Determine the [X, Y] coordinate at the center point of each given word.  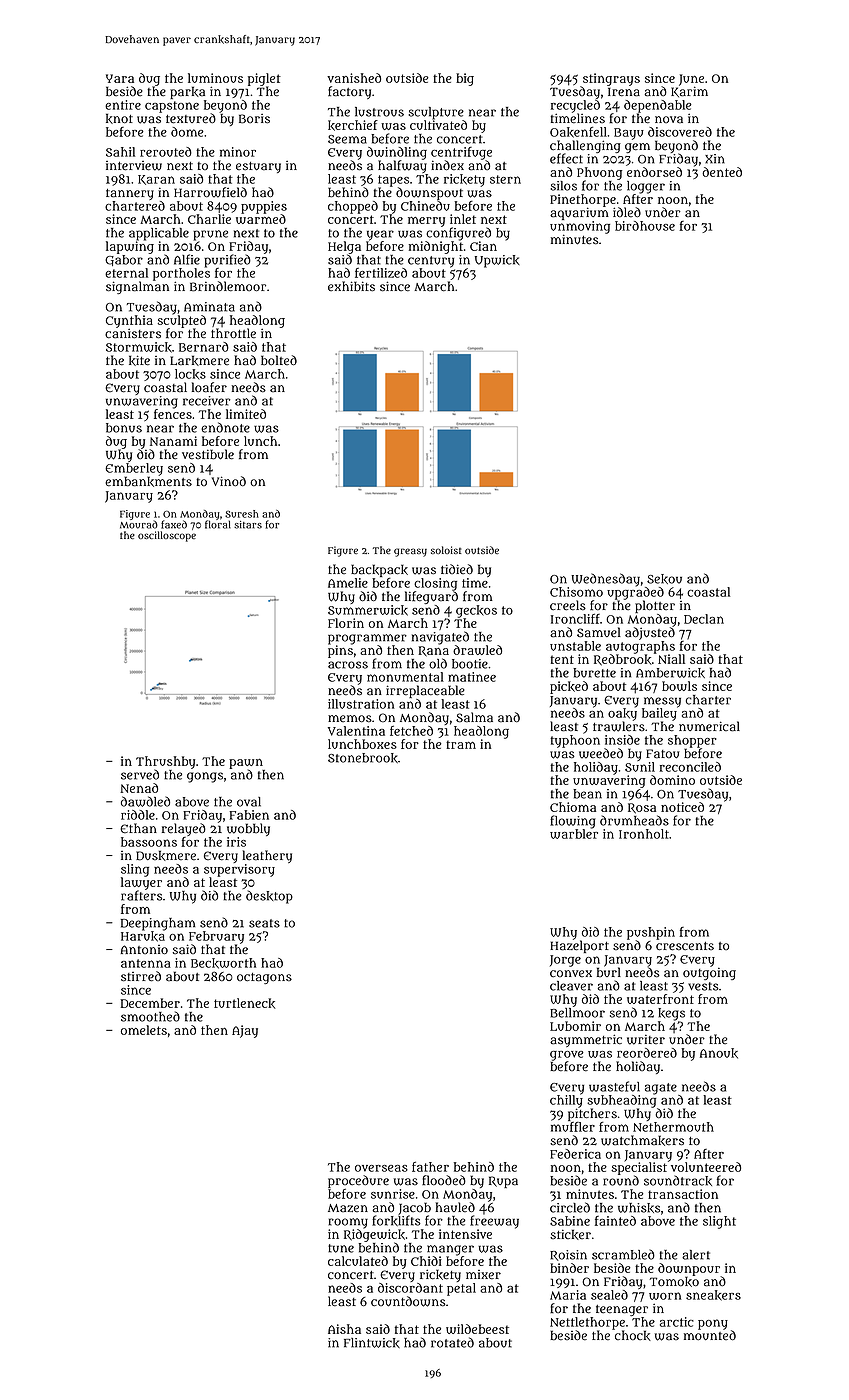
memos [350, 719]
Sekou [664, 579]
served [140, 774]
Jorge [565, 961]
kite [139, 360]
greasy [410, 552]
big [465, 79]
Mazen [348, 1208]
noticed [682, 807]
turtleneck [245, 1003]
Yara [120, 78]
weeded [601, 753]
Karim [689, 91]
